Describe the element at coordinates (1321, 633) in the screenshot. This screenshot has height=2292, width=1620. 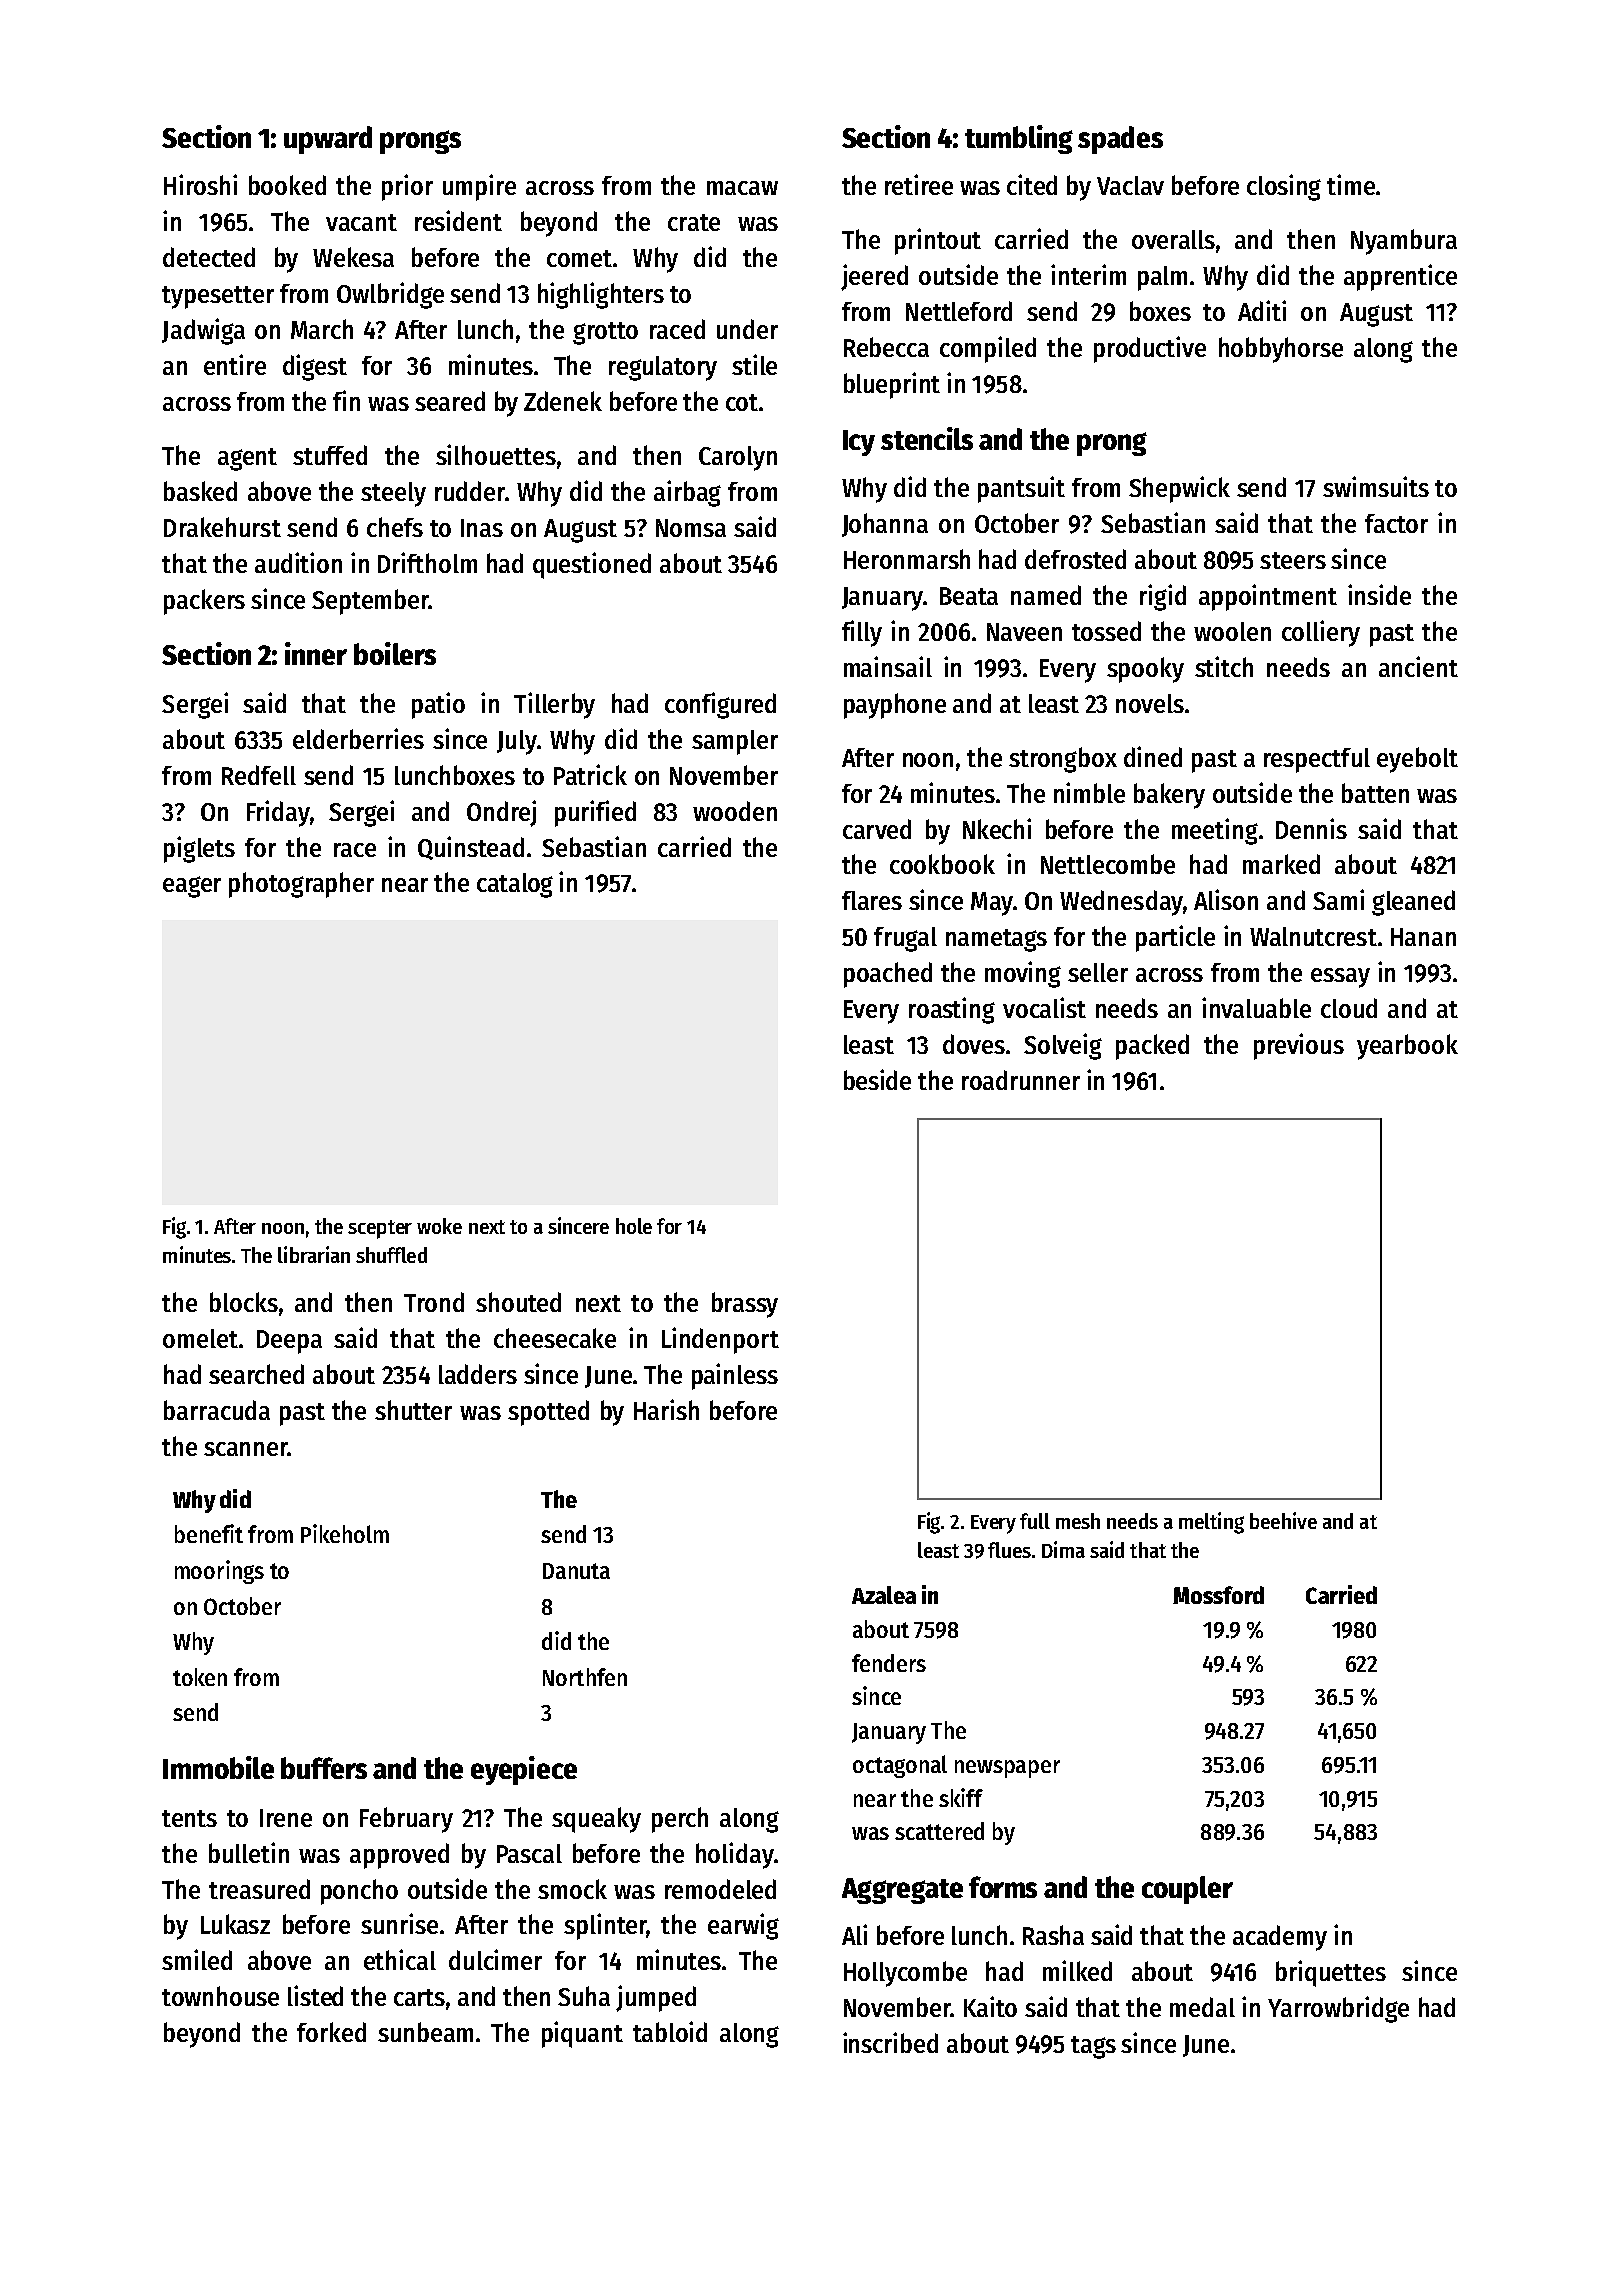
I see `colliery` at that location.
